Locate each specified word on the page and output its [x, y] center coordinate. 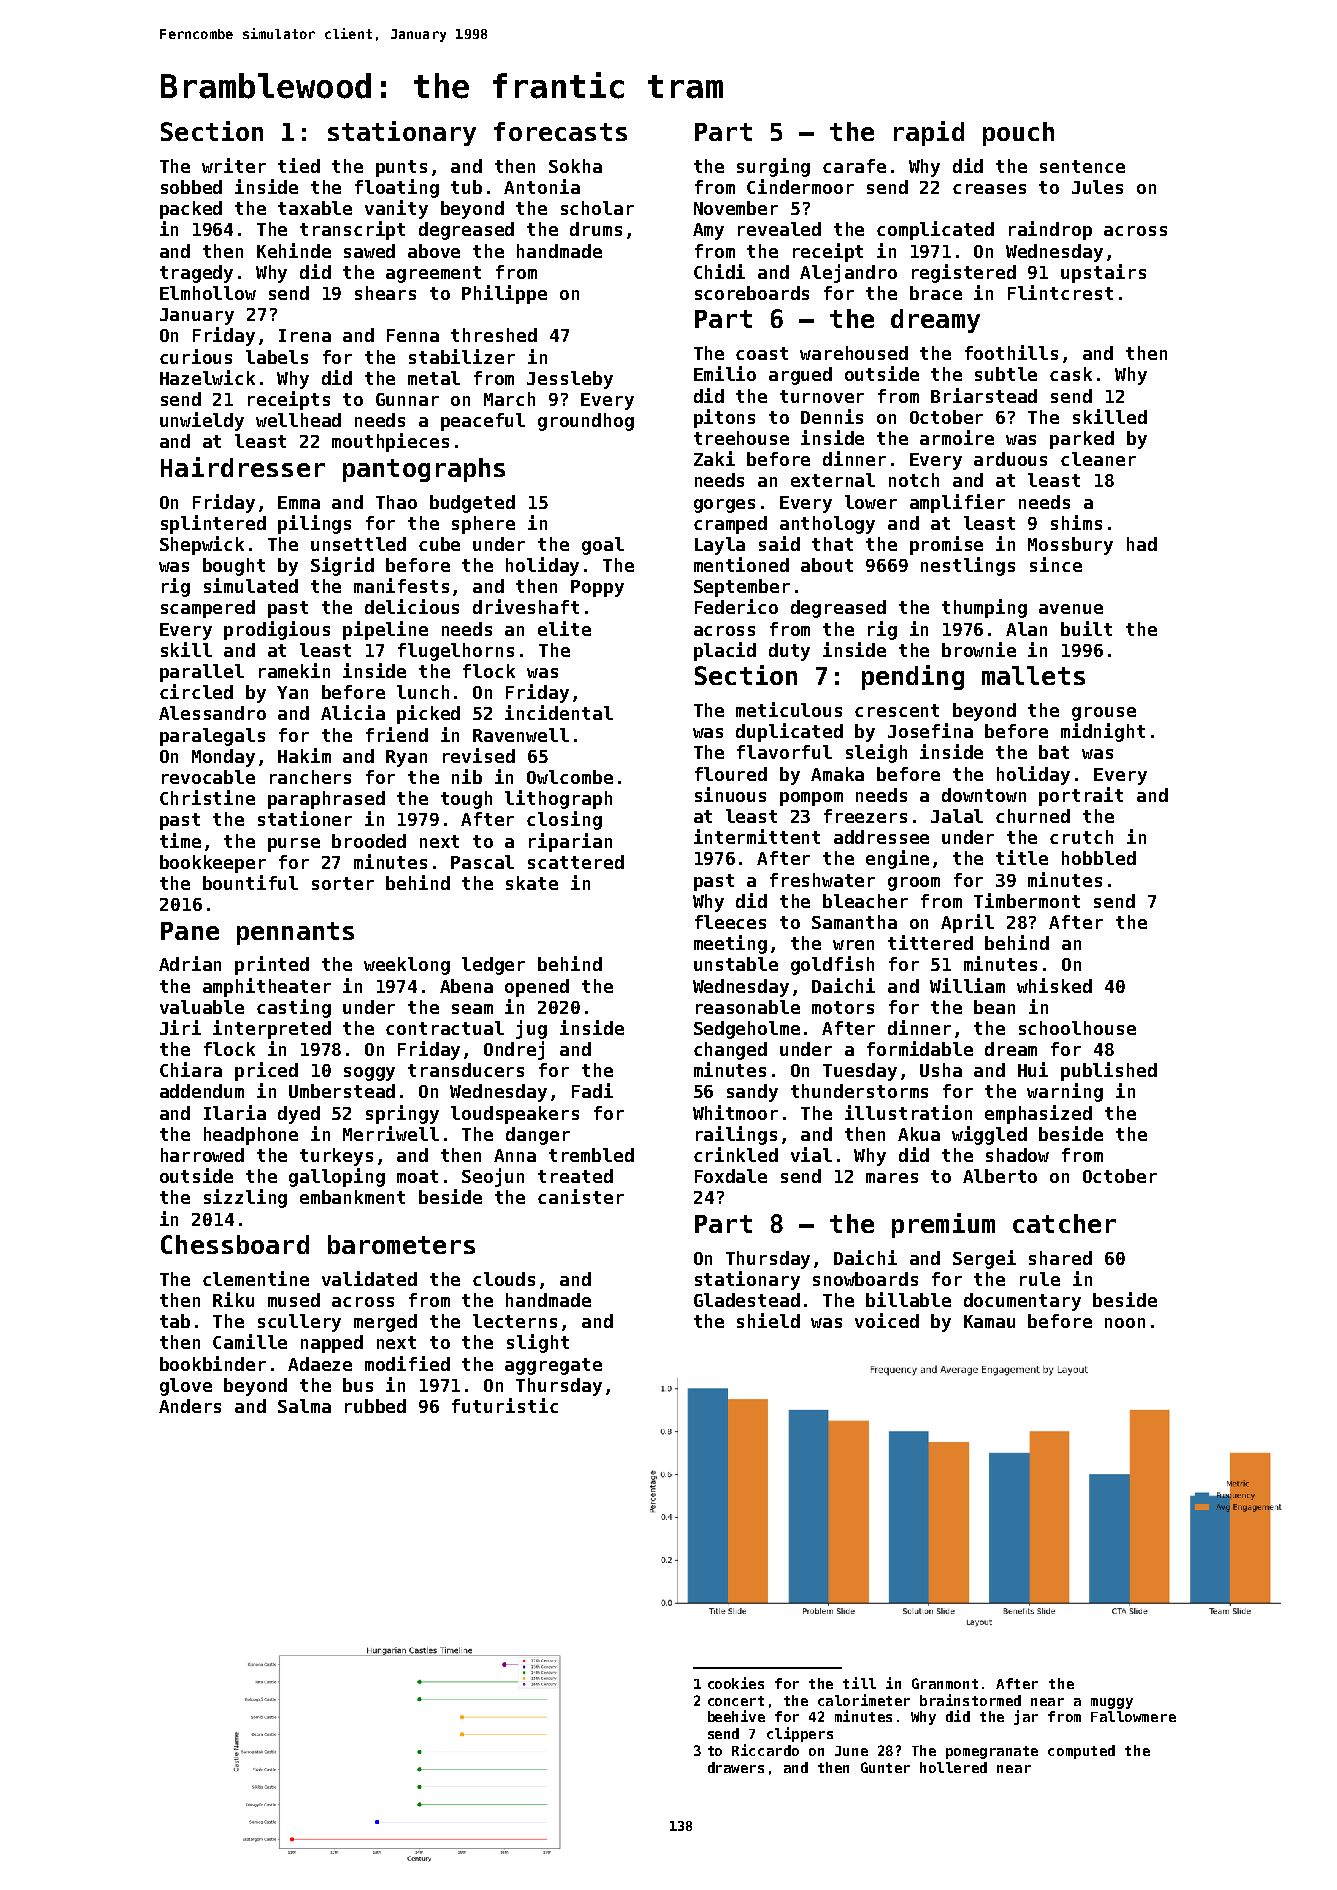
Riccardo [765, 1750]
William [967, 985]
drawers [736, 1767]
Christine [207, 797]
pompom [811, 799]
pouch [1018, 134]
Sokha [575, 166]
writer [234, 165]
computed [1081, 1752]
